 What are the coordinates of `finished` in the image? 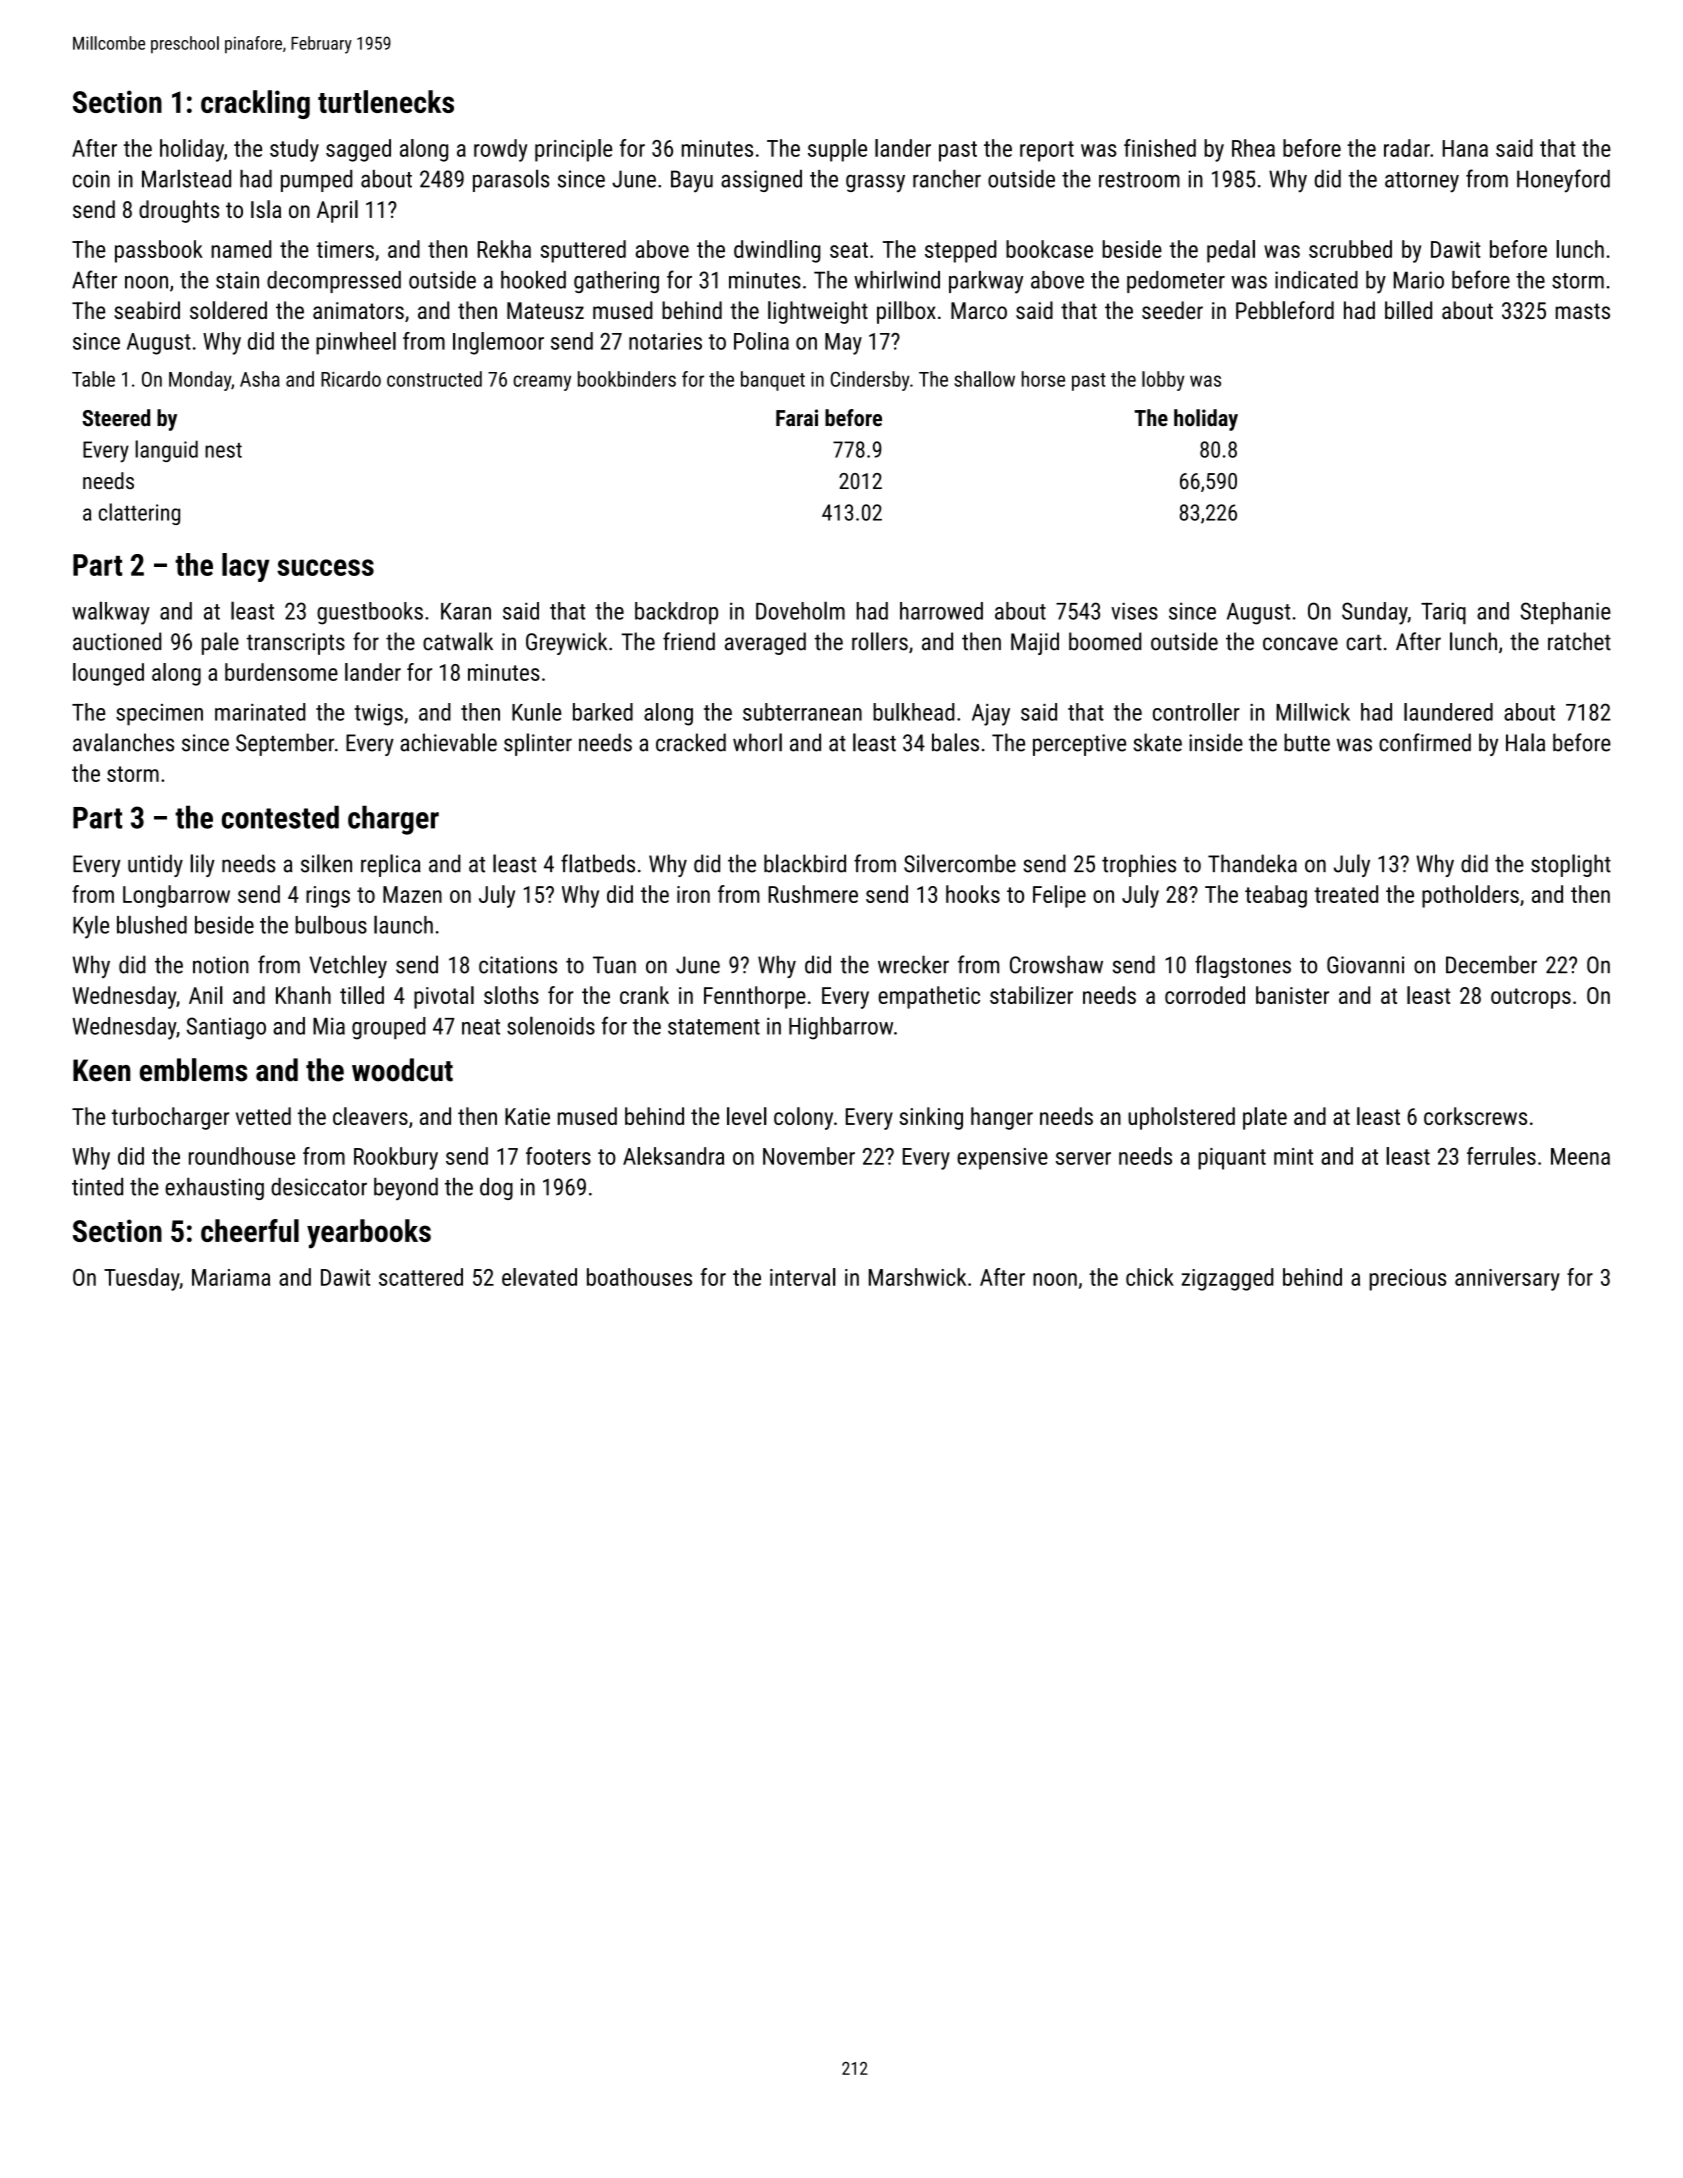 It's located at (1160, 148).
